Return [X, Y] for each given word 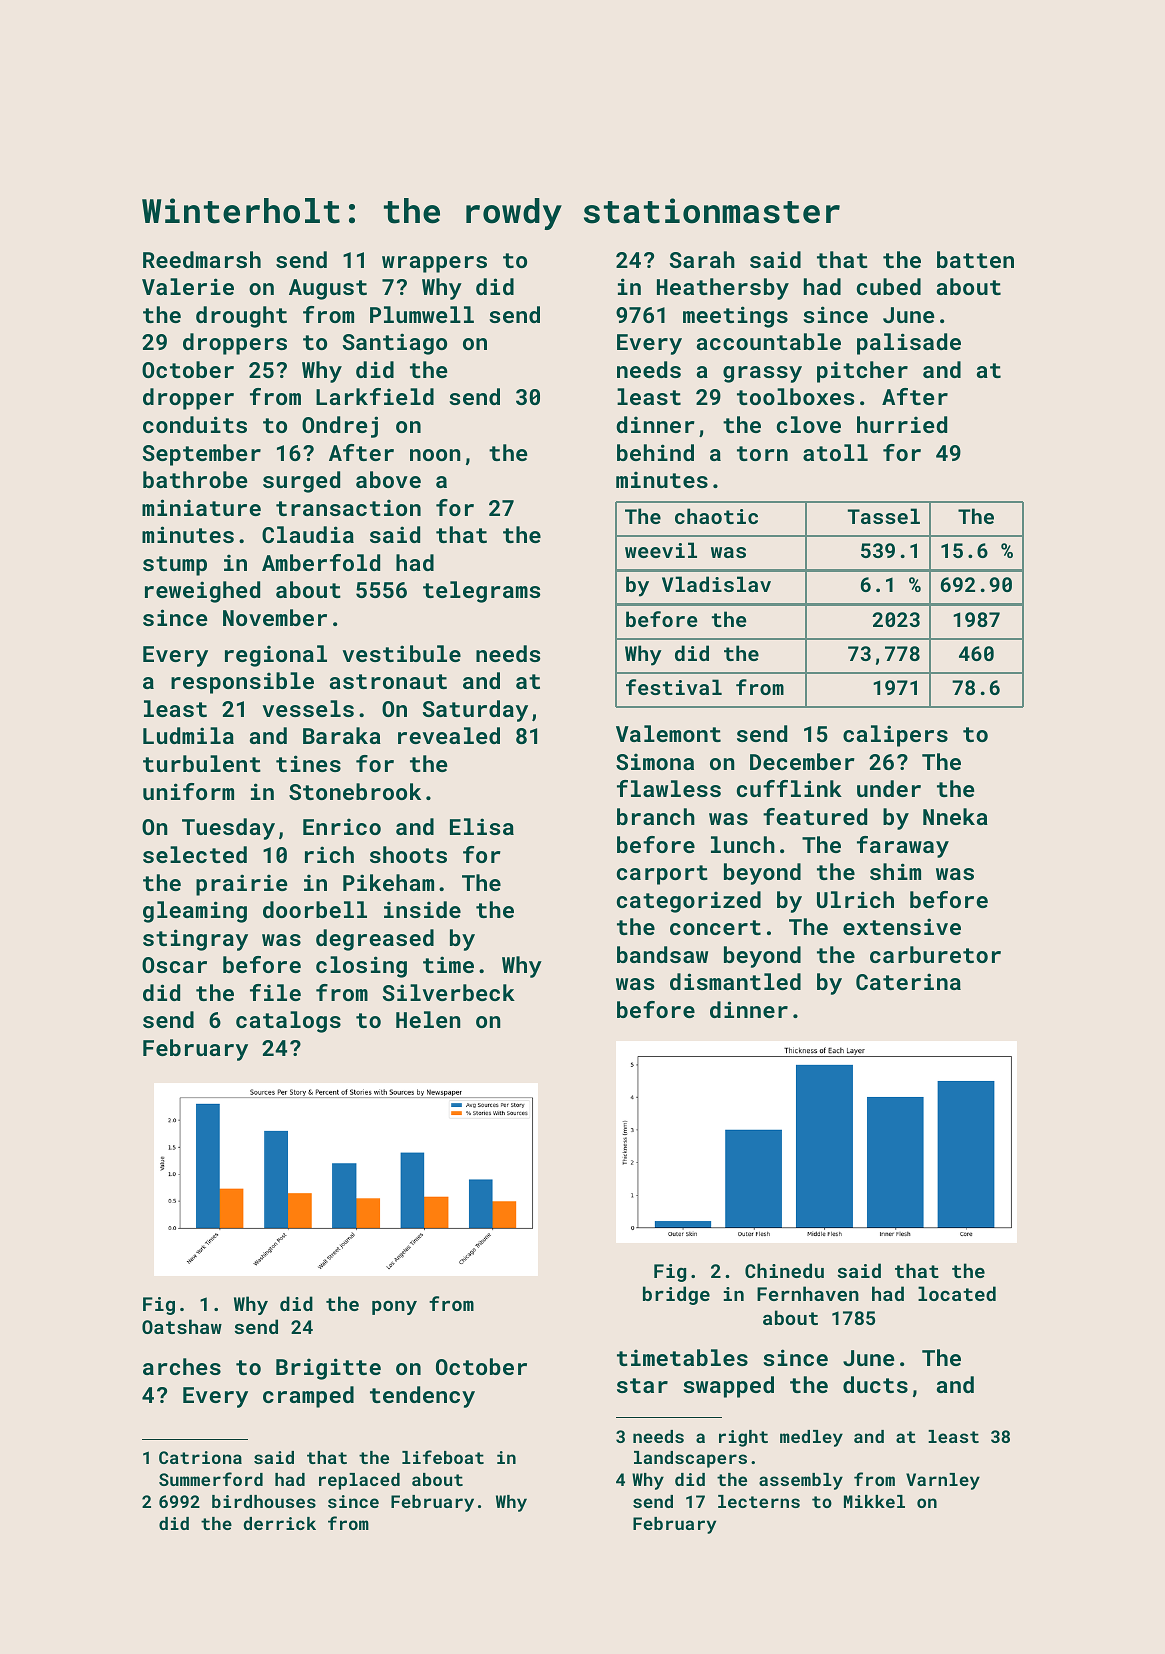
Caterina [908, 981]
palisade [909, 344]
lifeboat [443, 1457]
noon [435, 455]
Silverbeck [449, 992]
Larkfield [375, 396]
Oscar [174, 965]
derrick [279, 1523]
